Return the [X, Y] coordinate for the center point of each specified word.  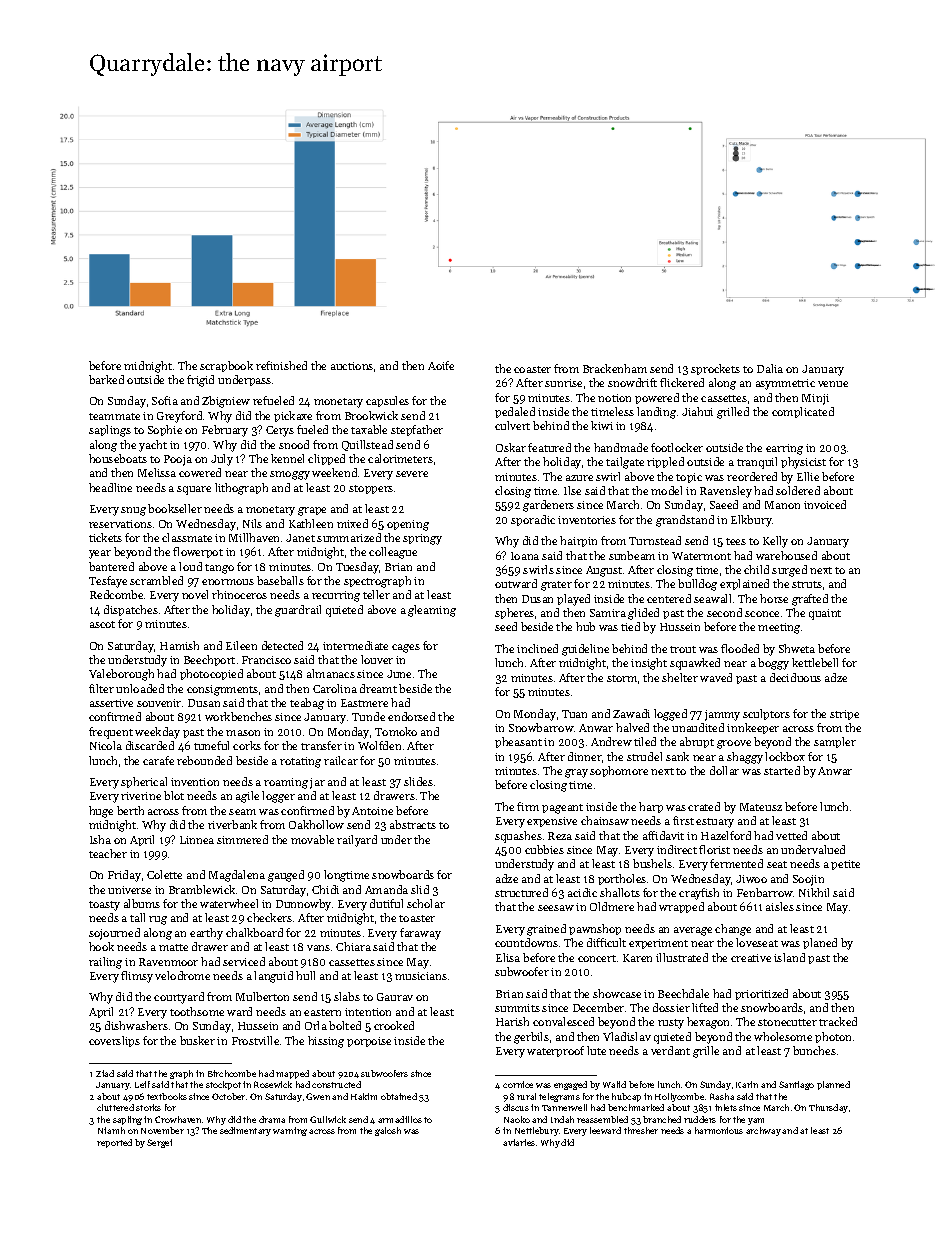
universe [129, 890]
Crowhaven [178, 1119]
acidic [582, 892]
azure [579, 478]
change [733, 930]
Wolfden [379, 745]
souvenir [159, 703]
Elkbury [751, 521]
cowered [200, 472]
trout [683, 649]
